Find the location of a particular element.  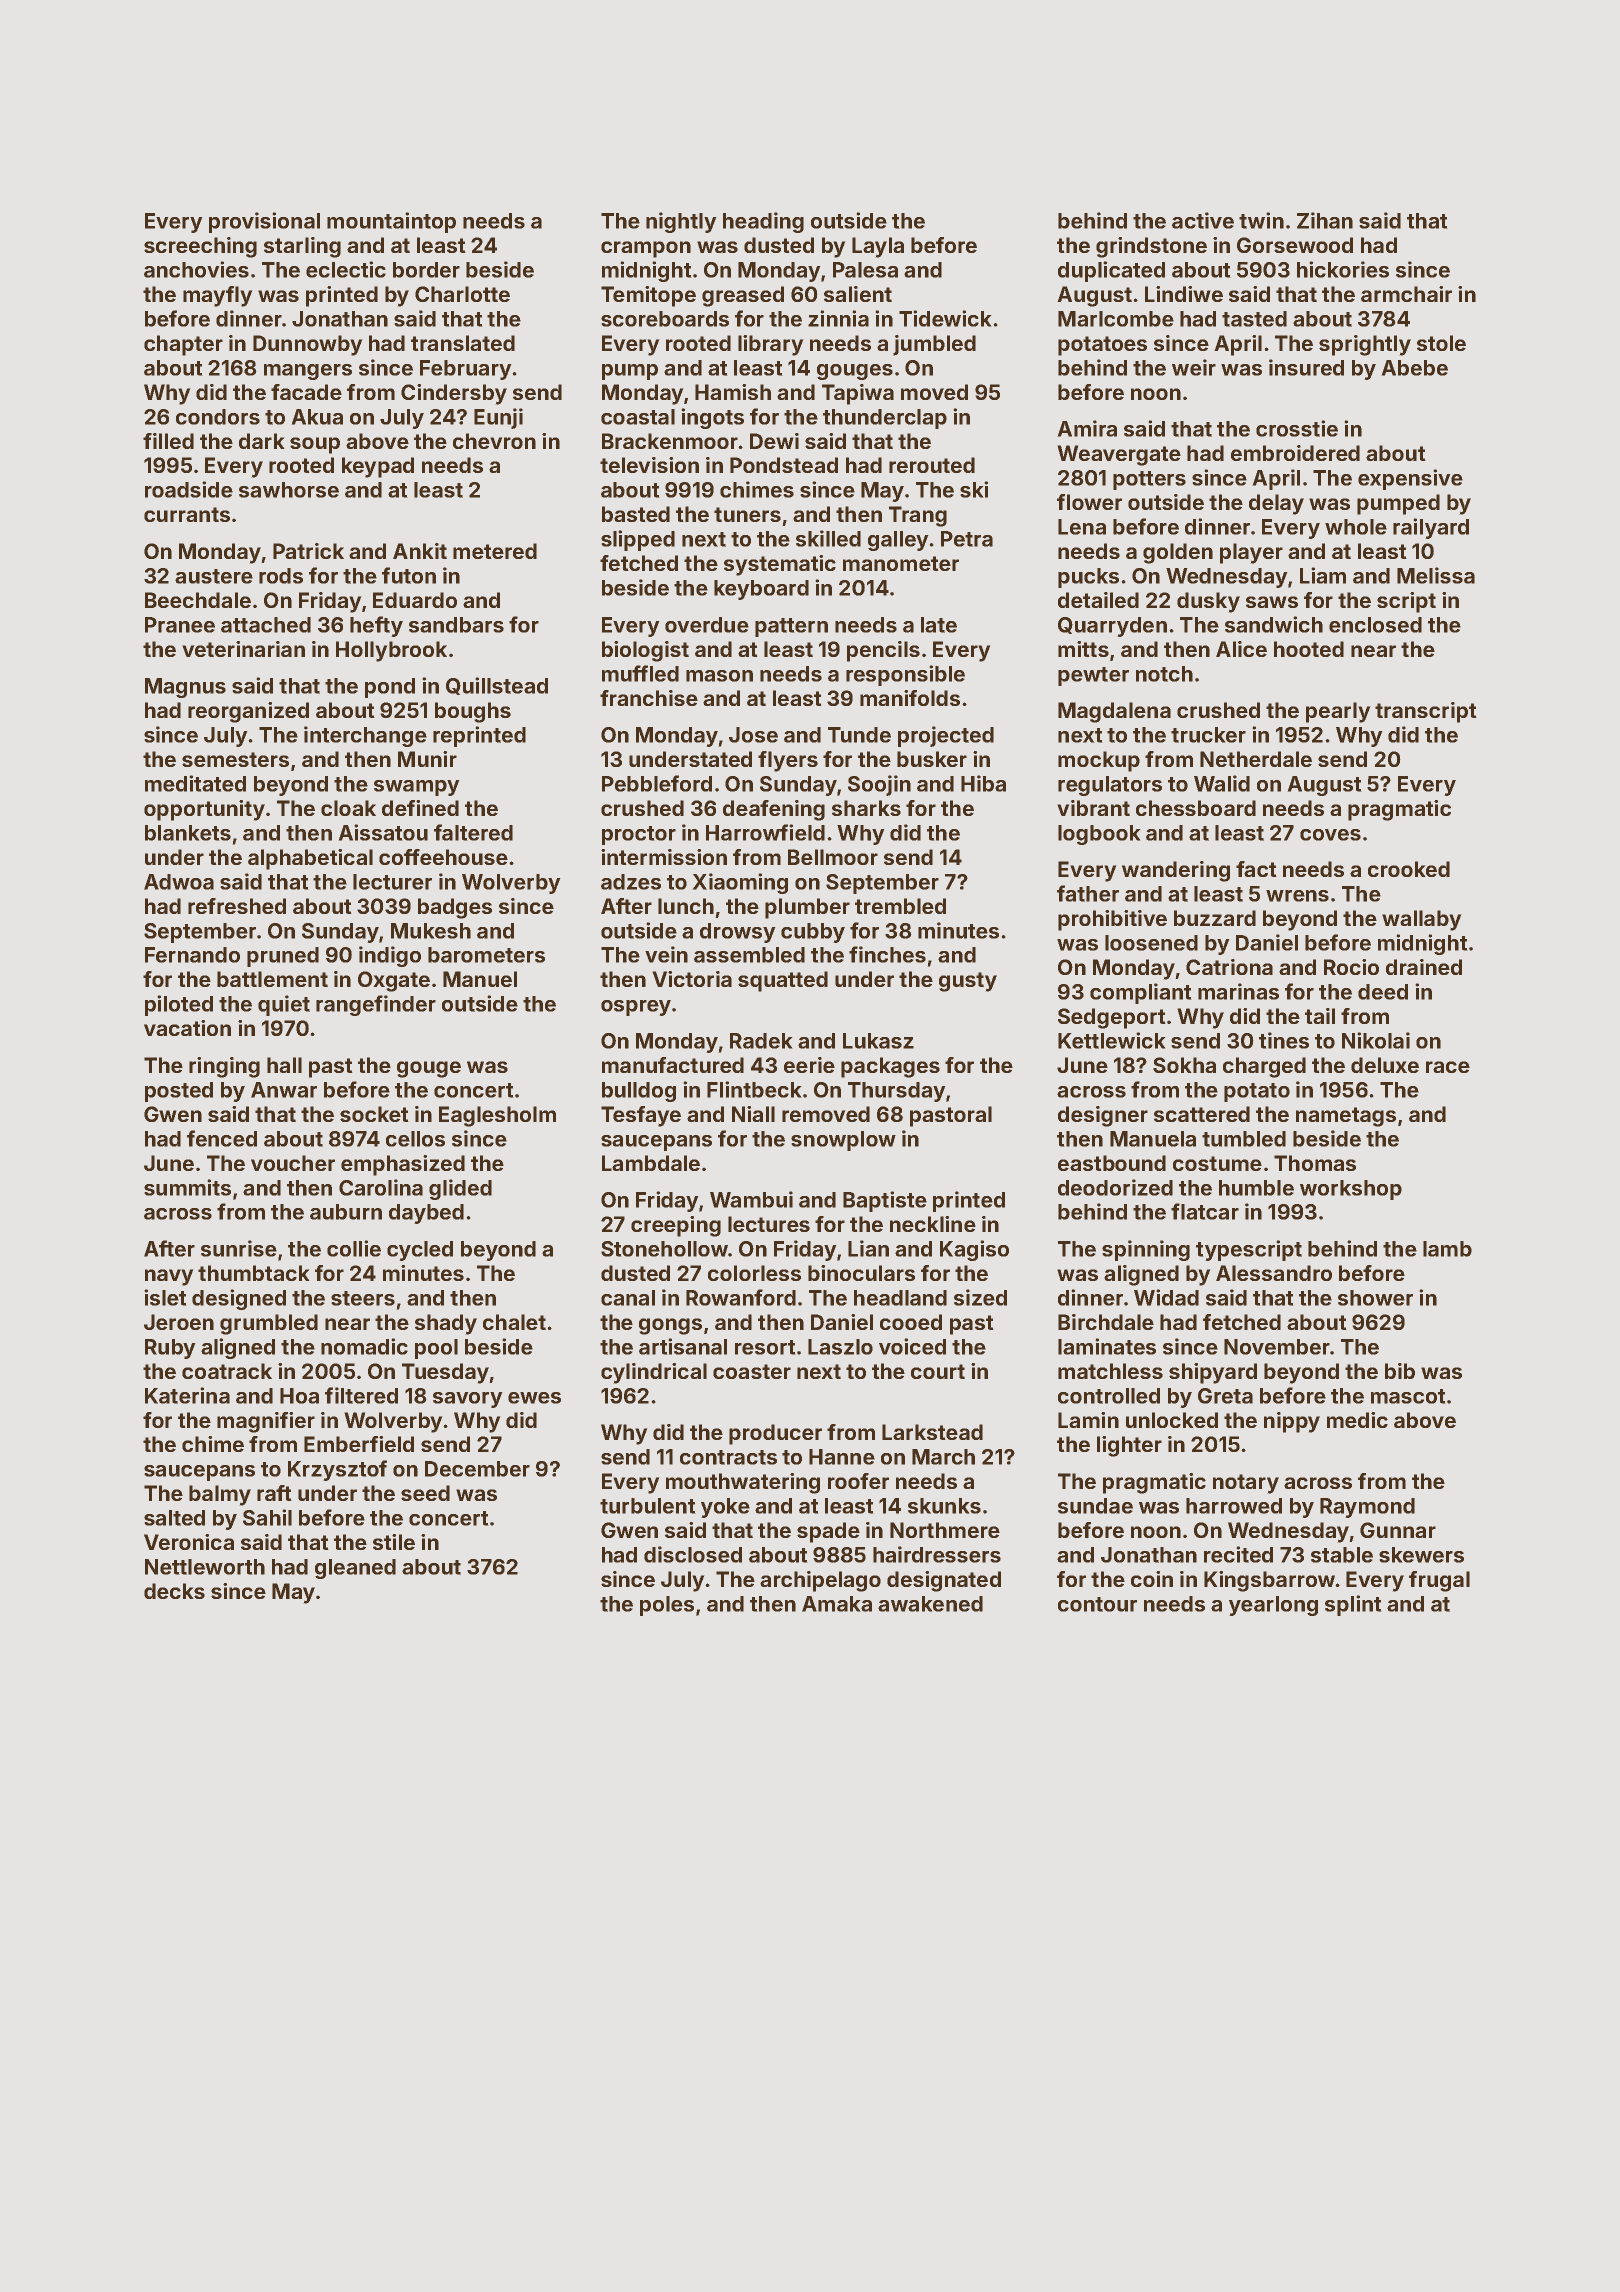

screeching is located at coordinates (200, 247).
